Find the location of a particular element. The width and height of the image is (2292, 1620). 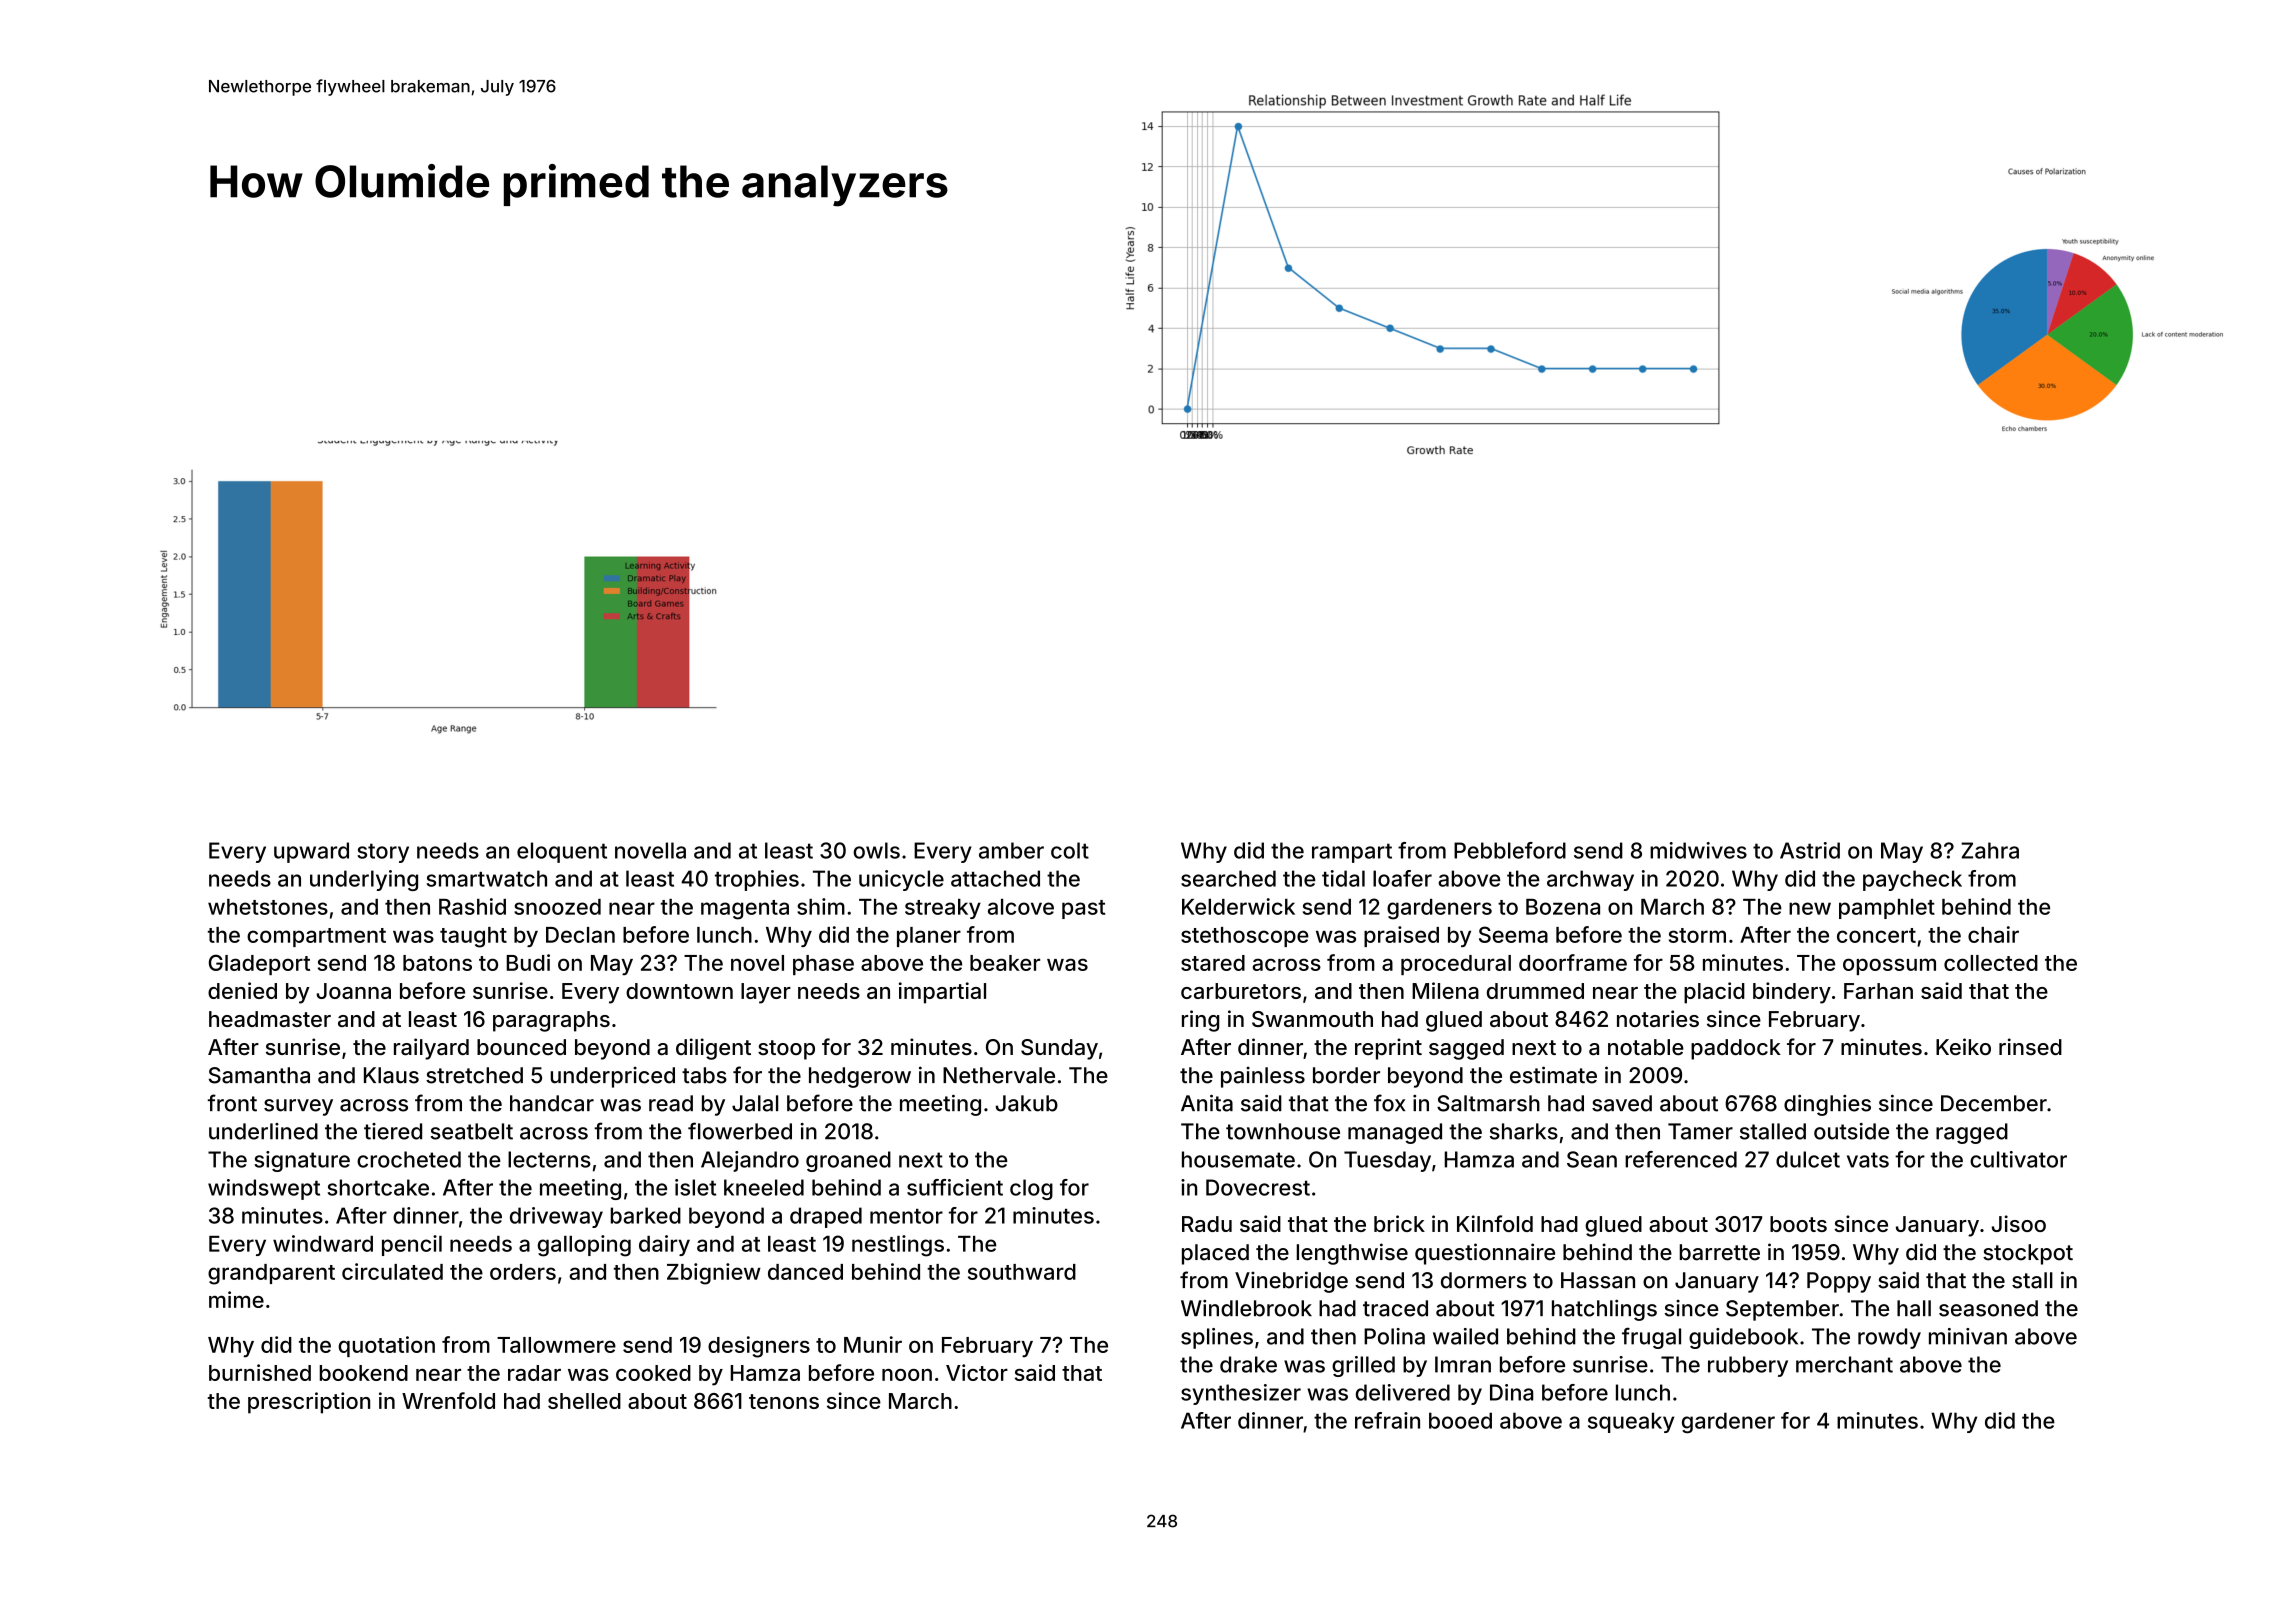

prescription is located at coordinates (309, 1403).
